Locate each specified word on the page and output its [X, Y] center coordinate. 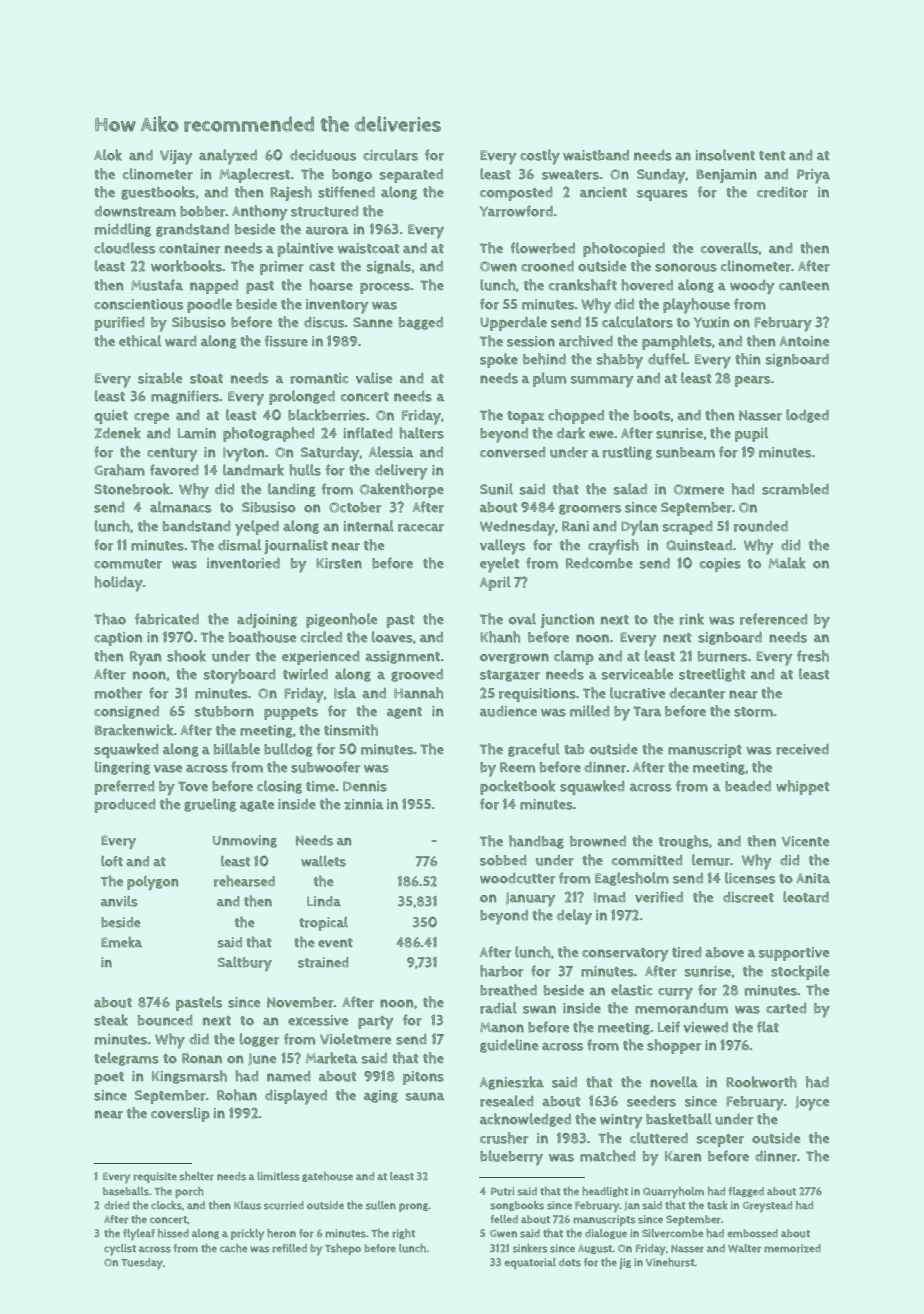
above [724, 952]
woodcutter [517, 878]
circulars [390, 155]
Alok [108, 155]
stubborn [224, 711]
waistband [596, 155]
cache [233, 1248]
